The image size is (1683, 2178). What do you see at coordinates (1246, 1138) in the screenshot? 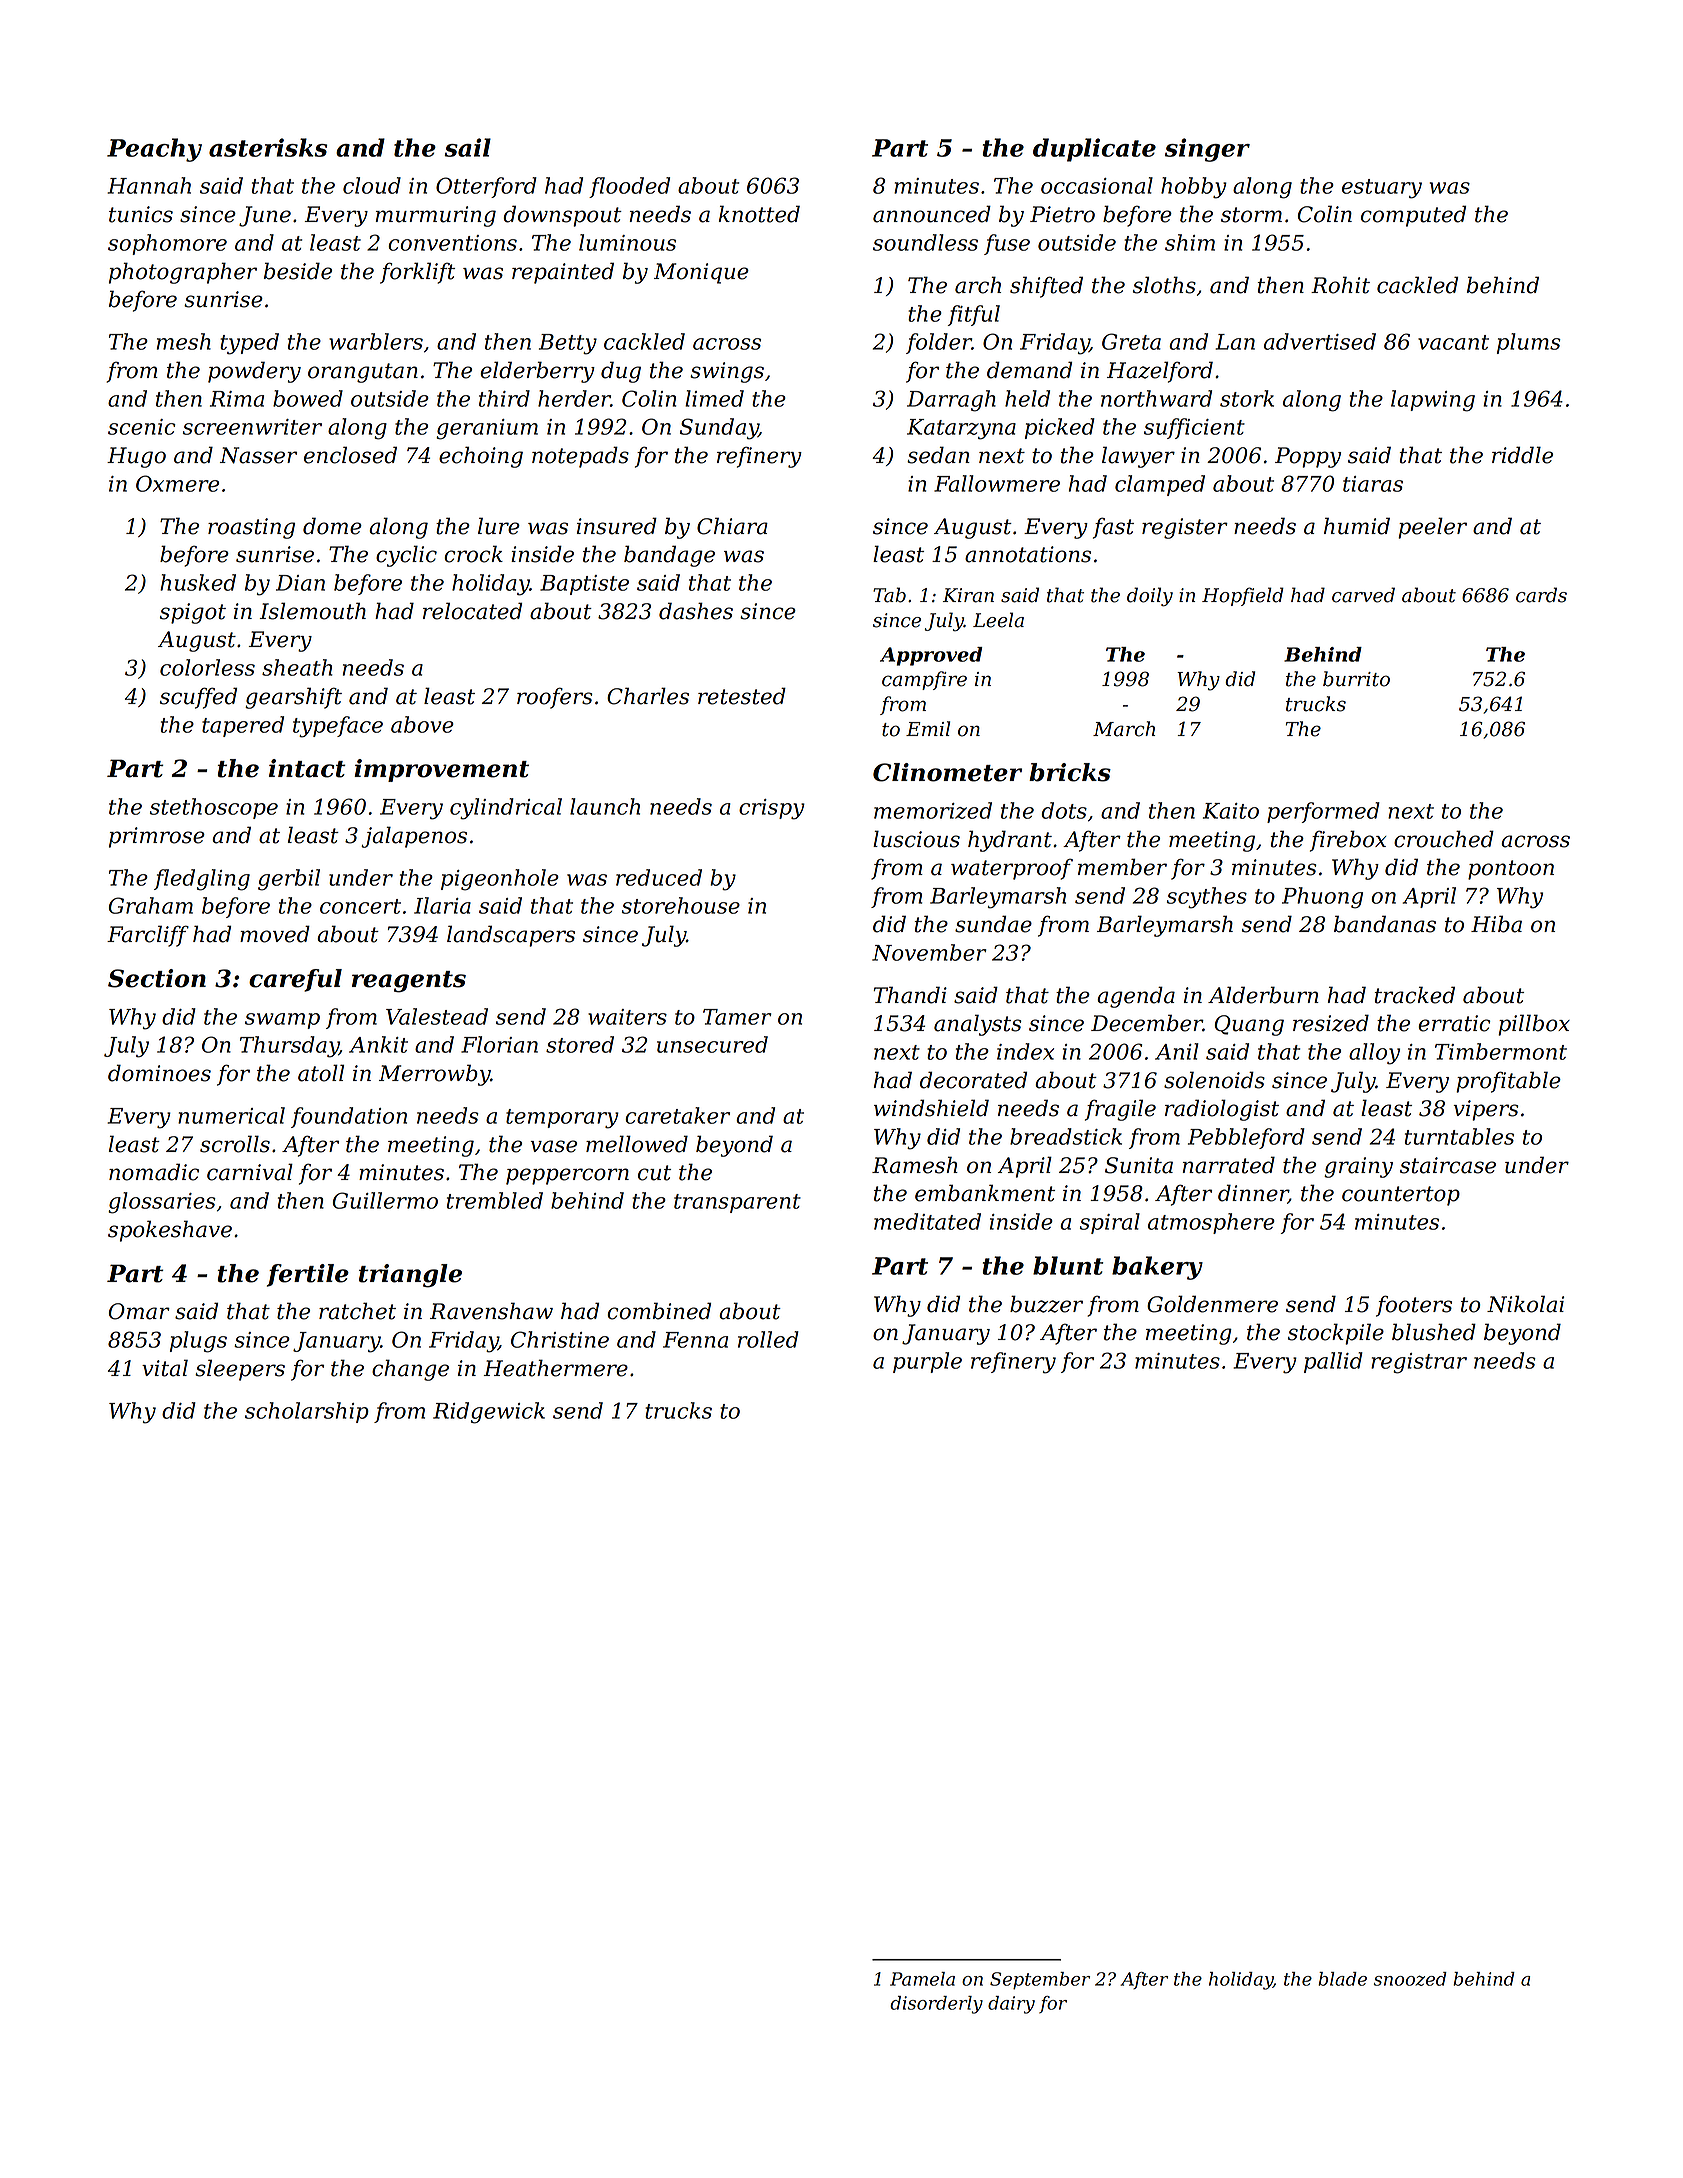
I see `Pebbleford` at bounding box center [1246, 1138].
